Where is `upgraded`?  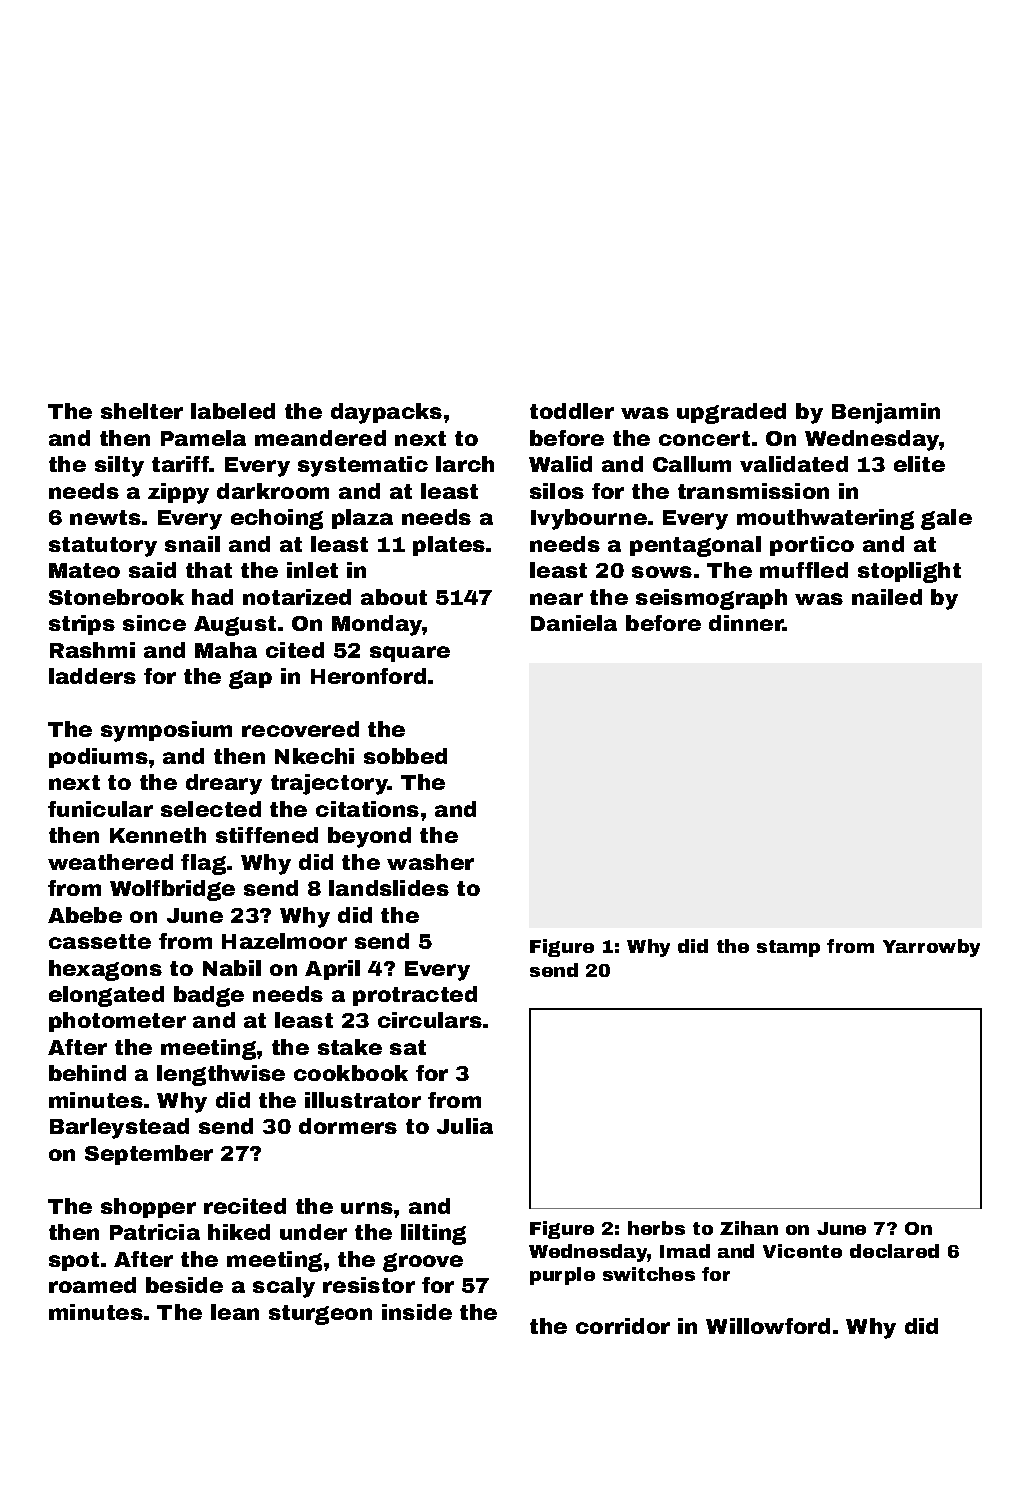 upgraded is located at coordinates (731, 413).
